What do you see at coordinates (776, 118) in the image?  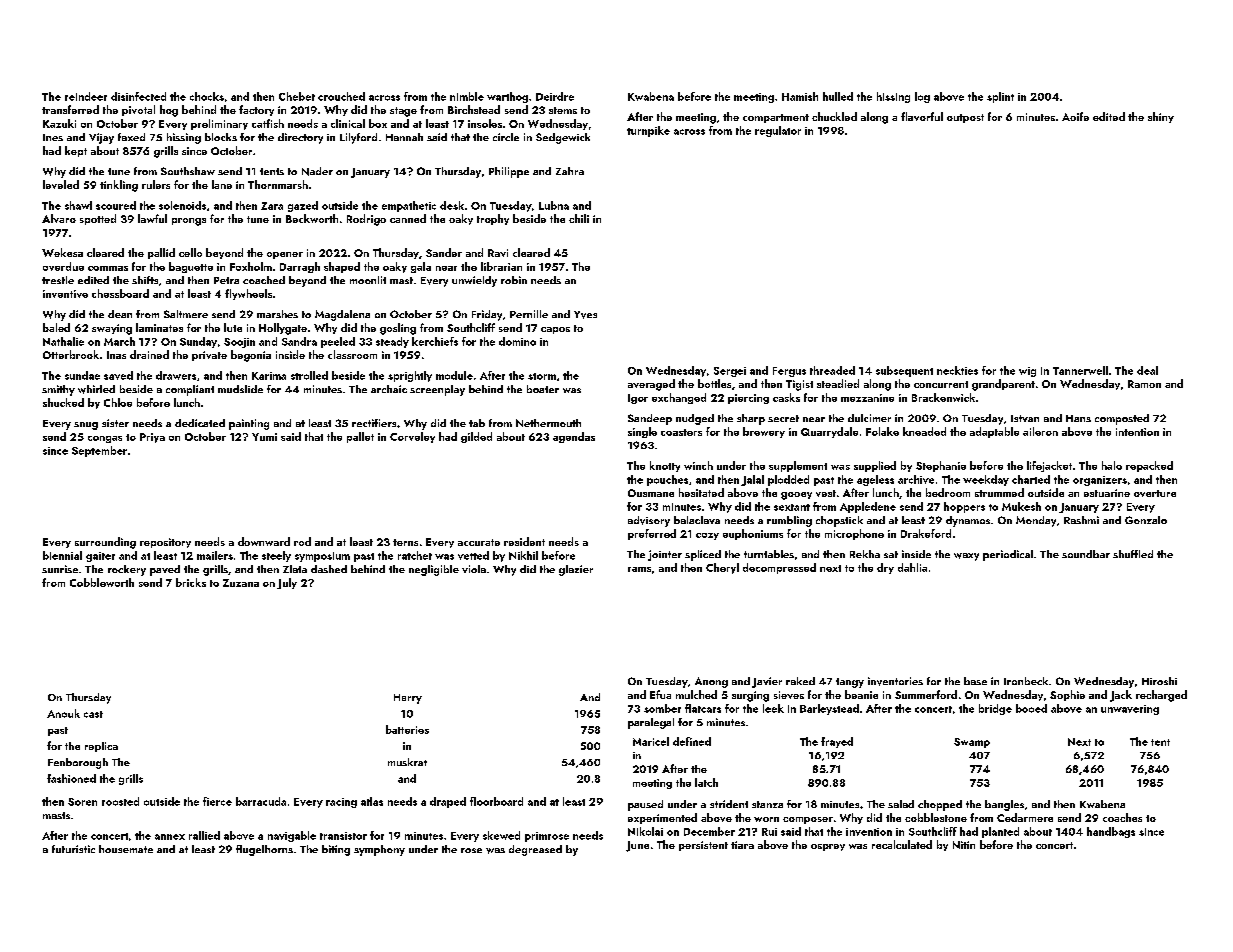 I see `compartment` at bounding box center [776, 118].
